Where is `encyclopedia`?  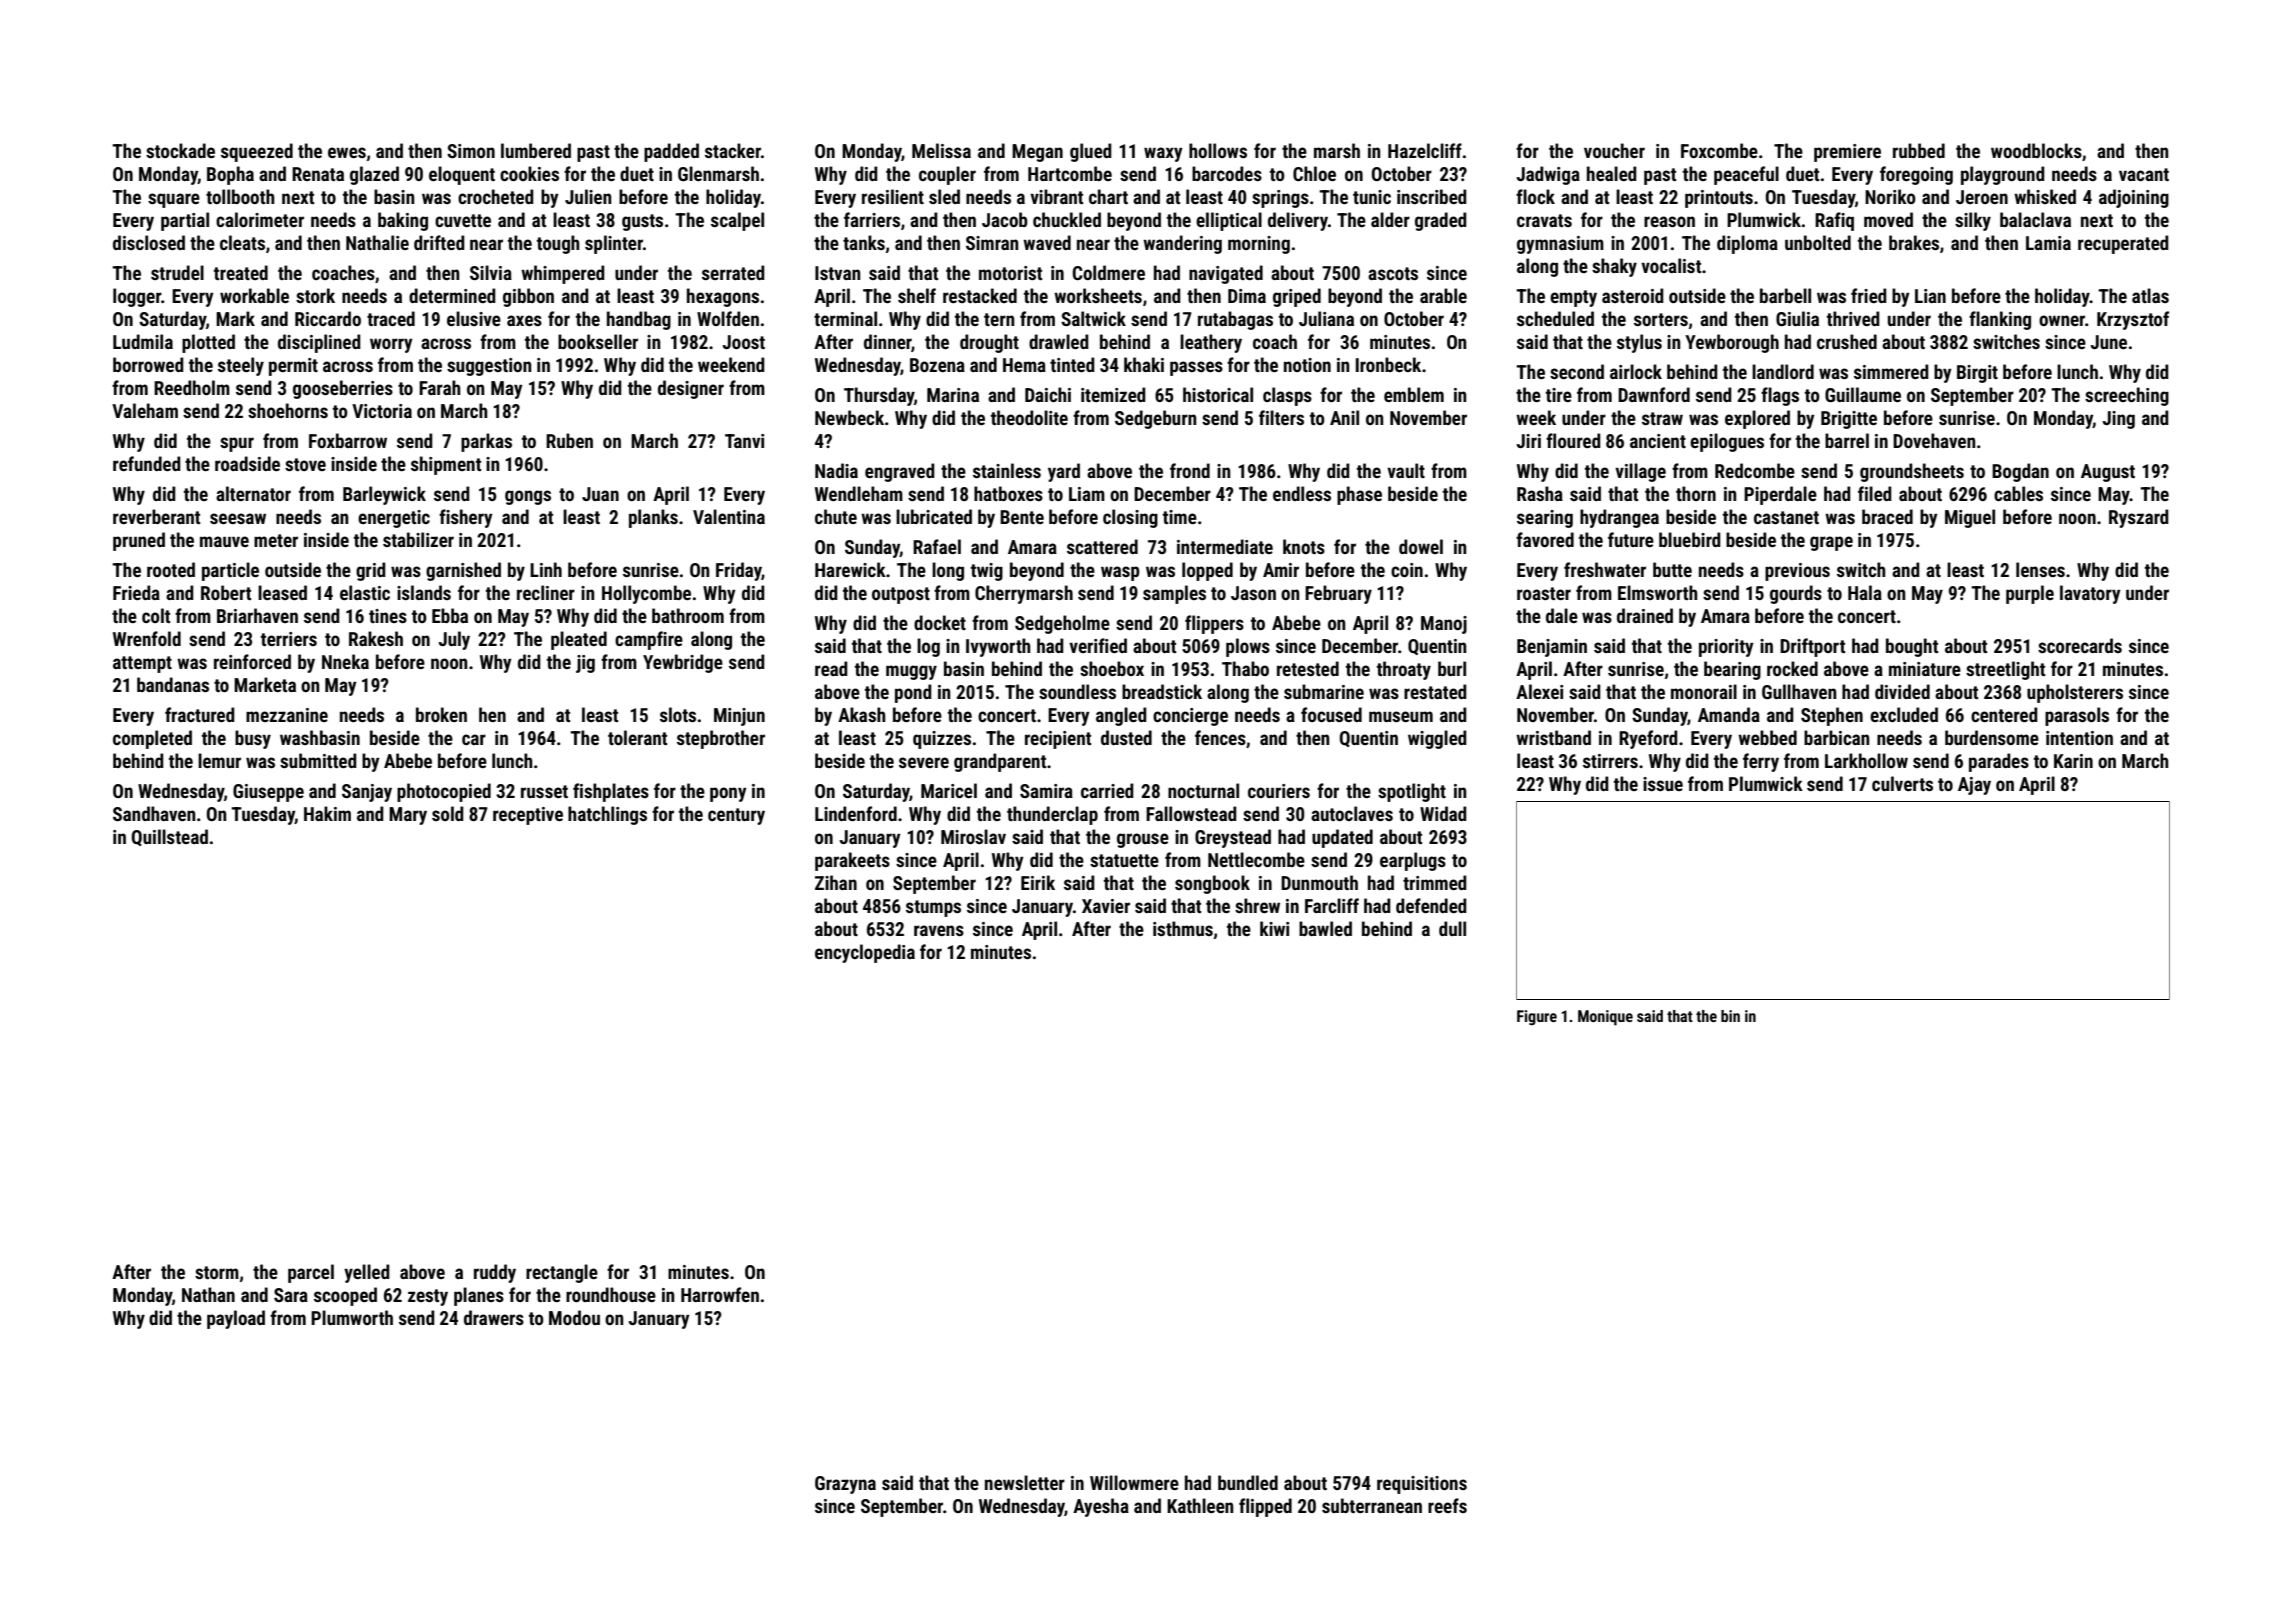
encyclopedia is located at coordinates (865, 953).
